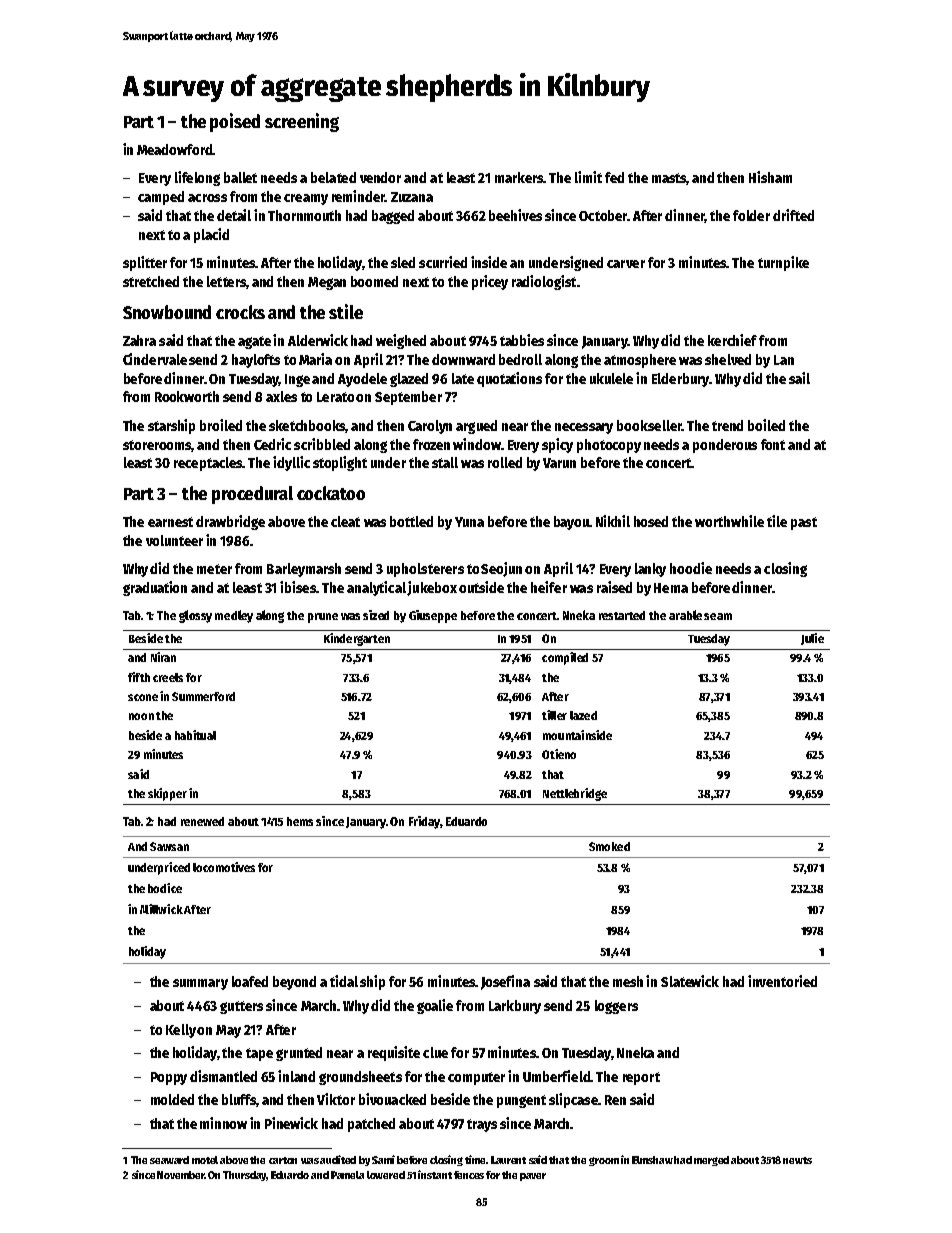 Image resolution: width=952 pixels, height=1233 pixels. Describe the element at coordinates (181, 1175) in the page. I see `November` at that location.
